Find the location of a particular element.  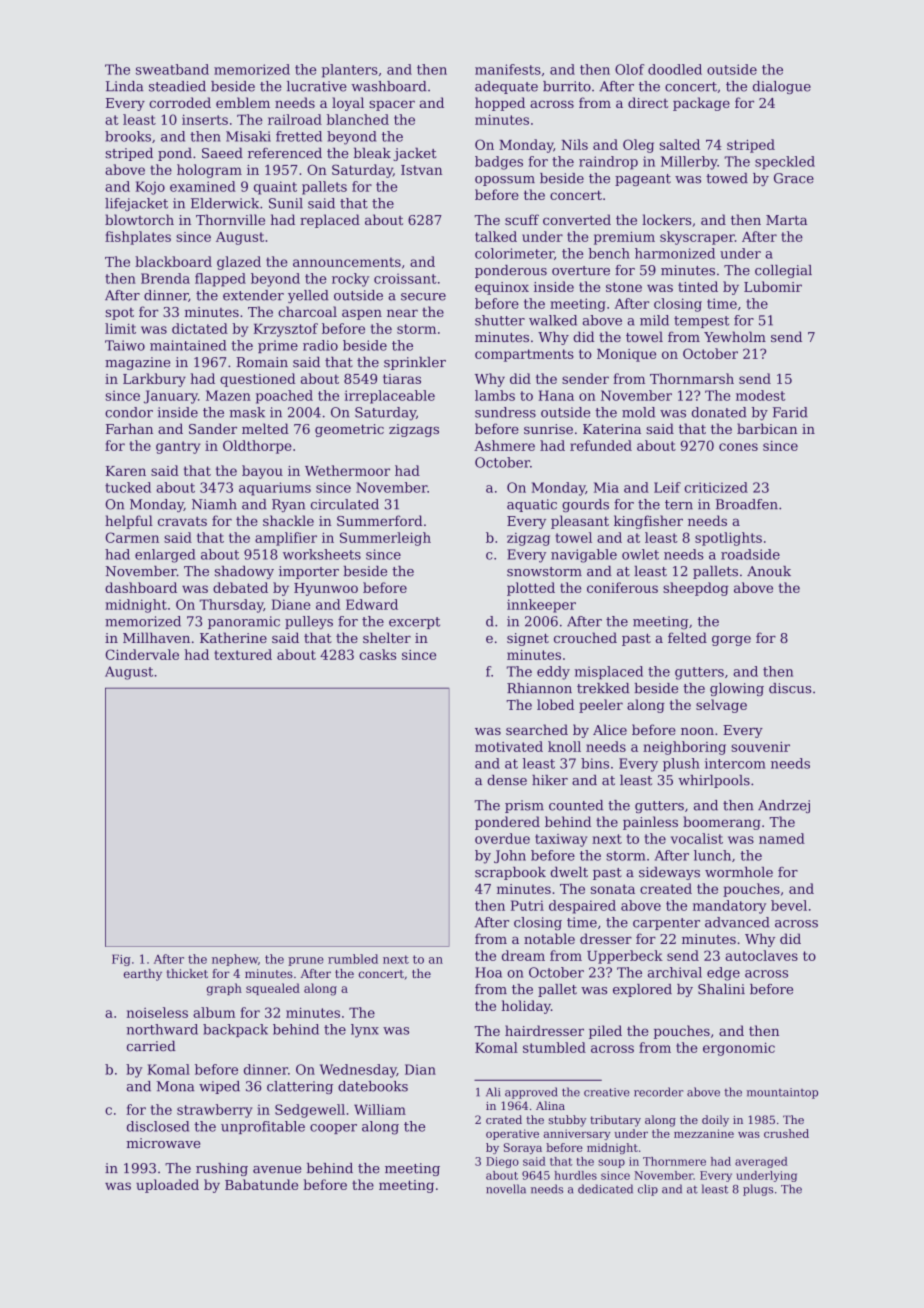

Wethermoor is located at coordinates (347, 470).
